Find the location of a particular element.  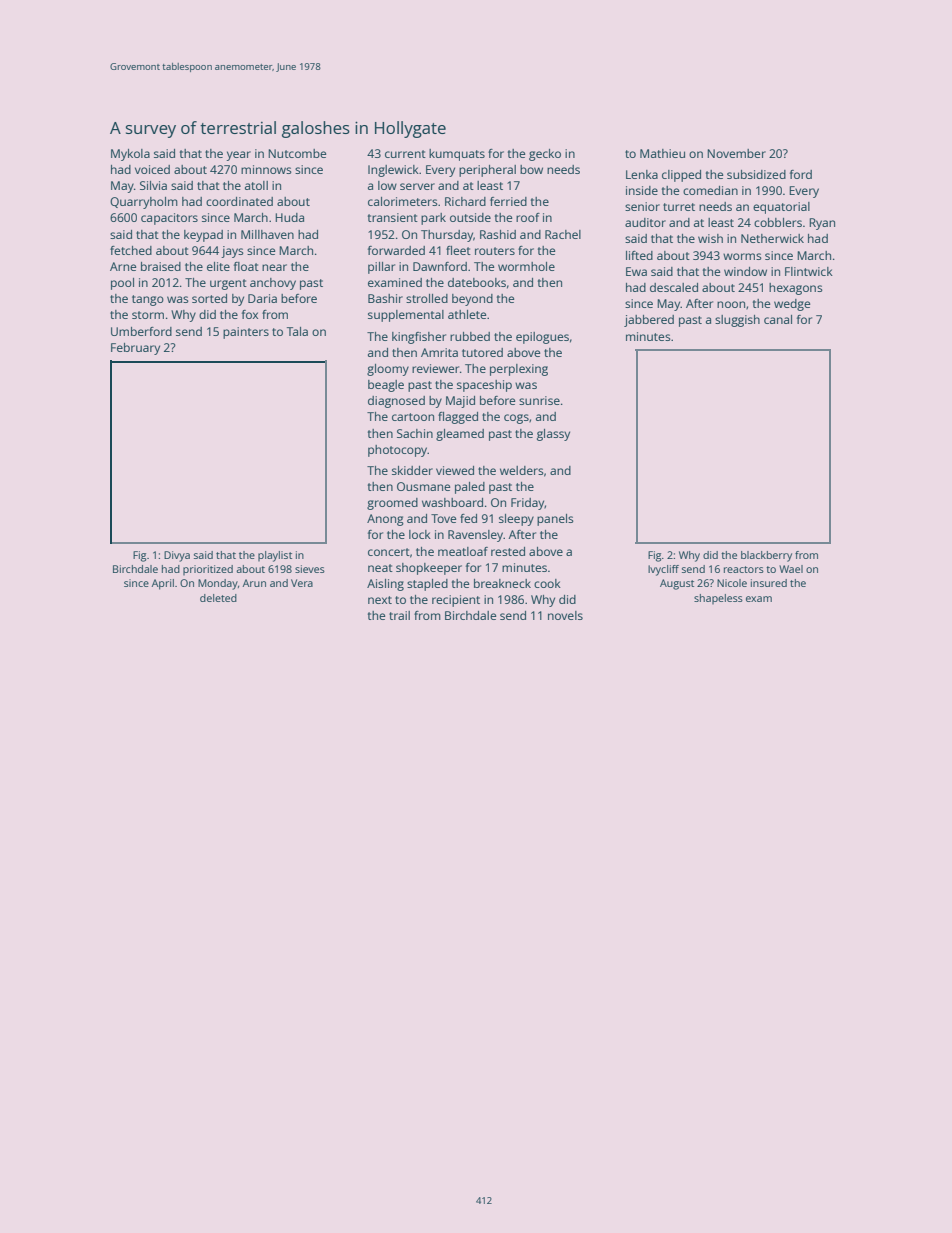

canal is located at coordinates (778, 319).
